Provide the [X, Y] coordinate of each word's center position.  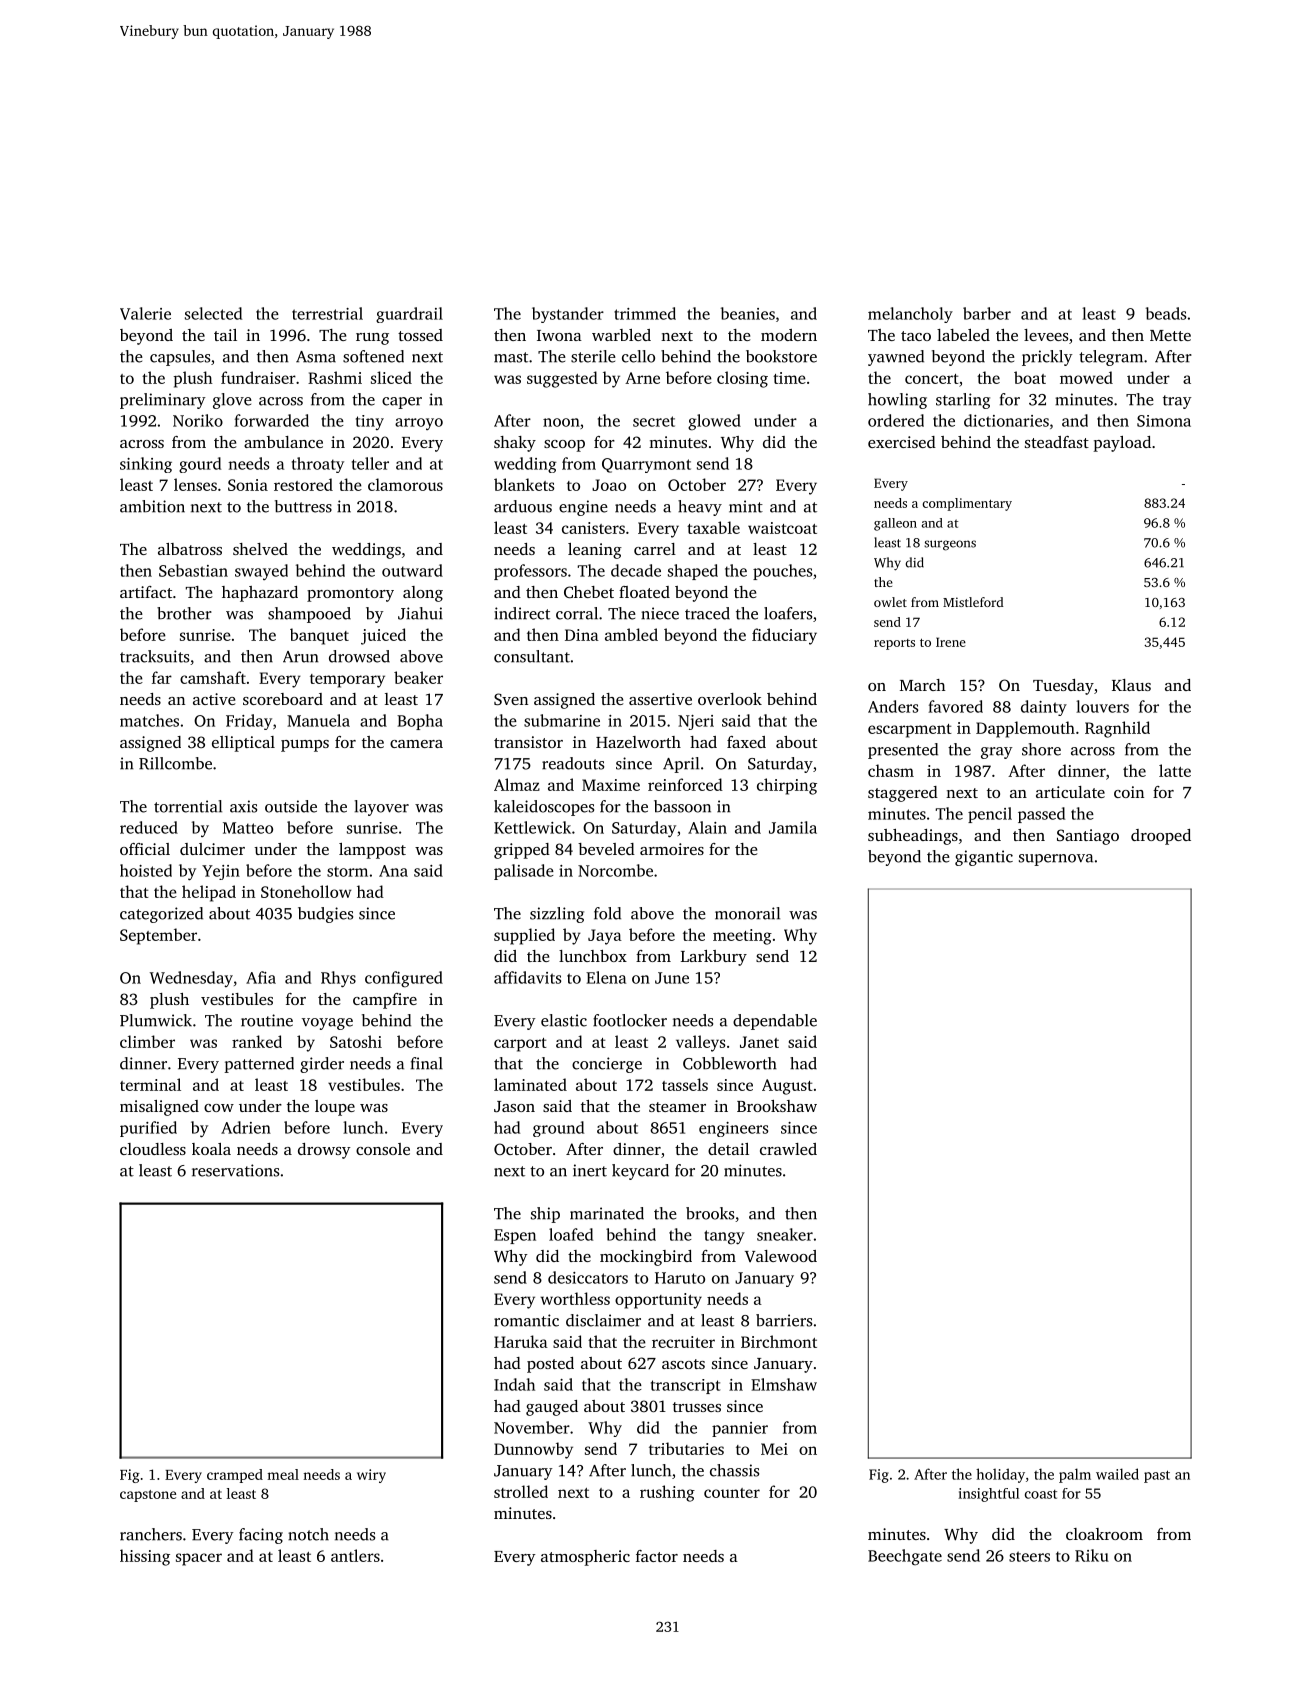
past [1157, 1476]
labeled [963, 335]
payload [1122, 444]
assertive [660, 699]
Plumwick [156, 1020]
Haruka [521, 1341]
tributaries [686, 1448]
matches [149, 720]
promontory [350, 595]
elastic [564, 1020]
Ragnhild [1117, 729]
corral [577, 613]
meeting [742, 937]
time [789, 378]
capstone [148, 1496]
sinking [146, 465]
